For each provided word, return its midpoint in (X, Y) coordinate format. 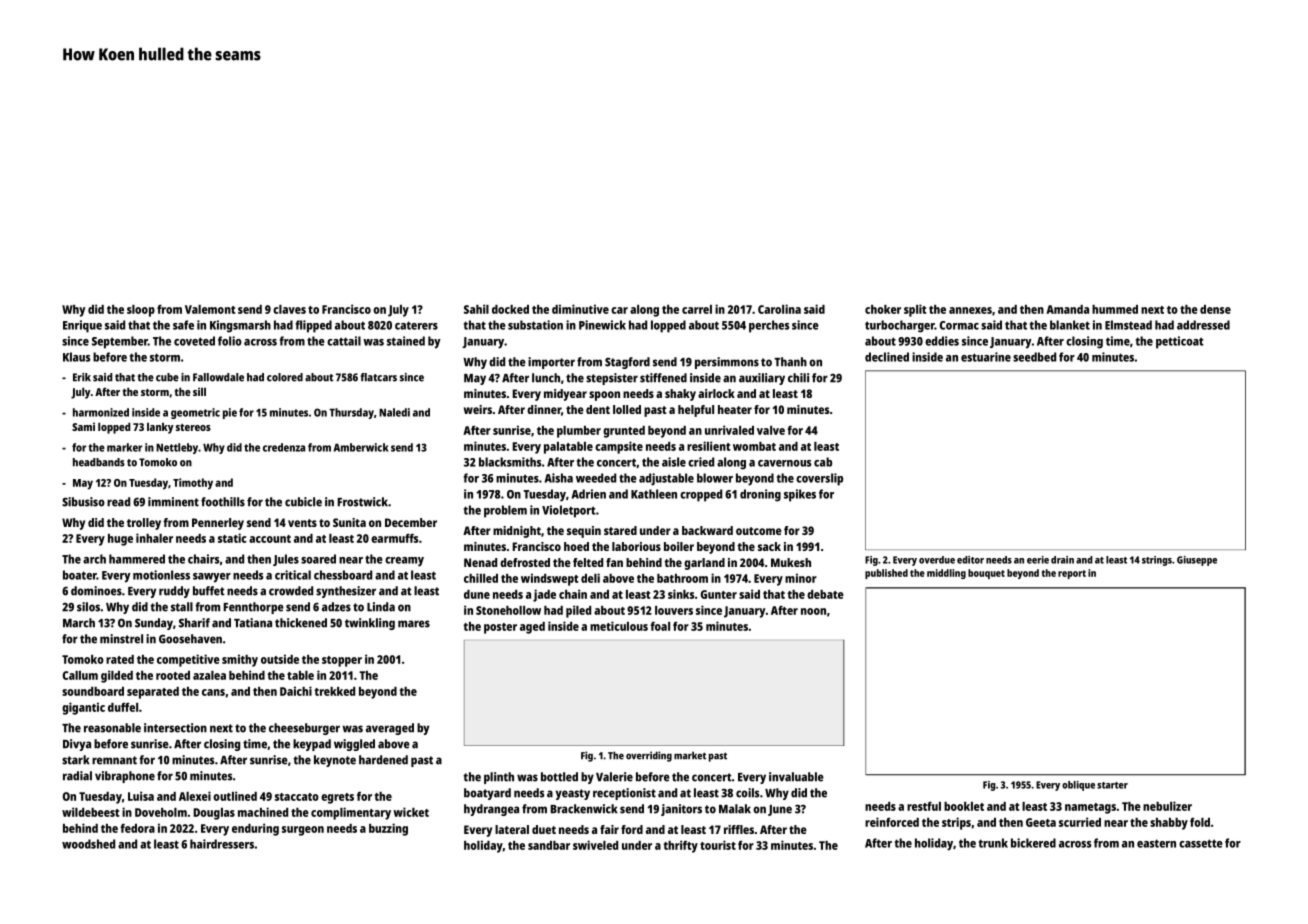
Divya (77, 745)
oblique (1078, 786)
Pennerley (218, 524)
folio (230, 341)
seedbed (1034, 357)
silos (88, 607)
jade (544, 595)
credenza (284, 447)
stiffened (663, 378)
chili (798, 378)
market (690, 755)
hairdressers (222, 844)
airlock (716, 393)
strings (1157, 561)
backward (707, 530)
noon (813, 611)
